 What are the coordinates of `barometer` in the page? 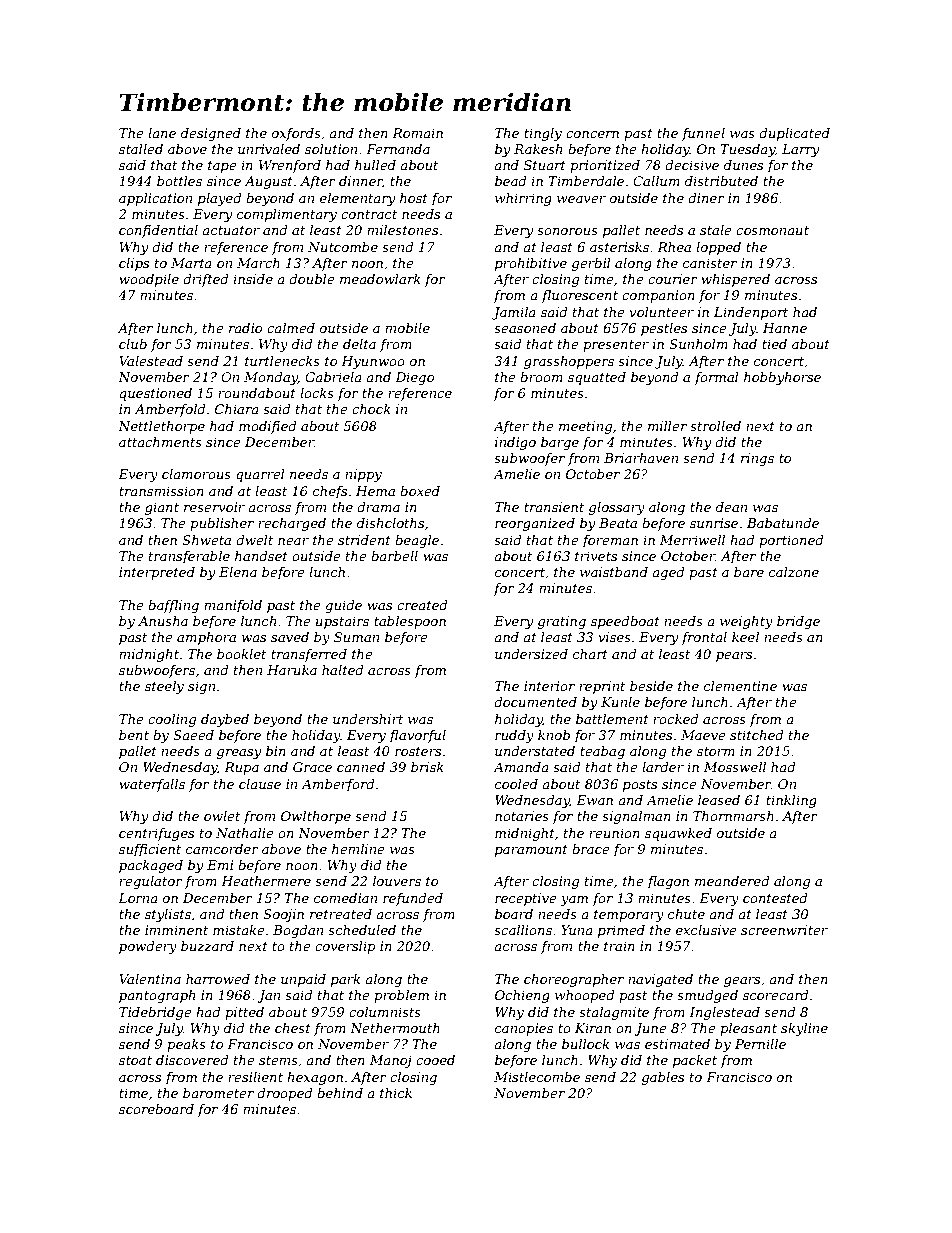 It's located at (218, 1093).
